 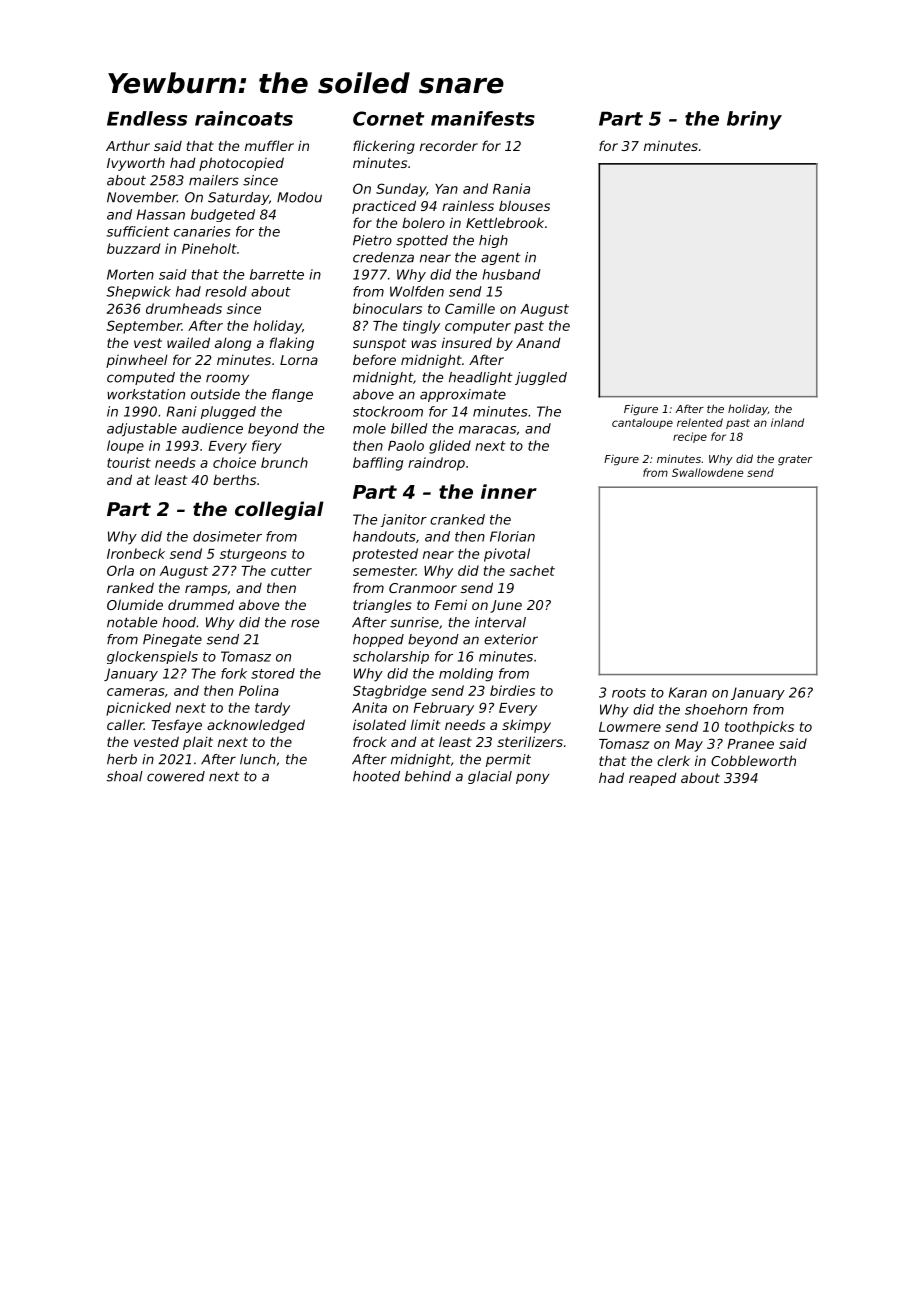 I want to click on blouses, so click(x=524, y=205).
